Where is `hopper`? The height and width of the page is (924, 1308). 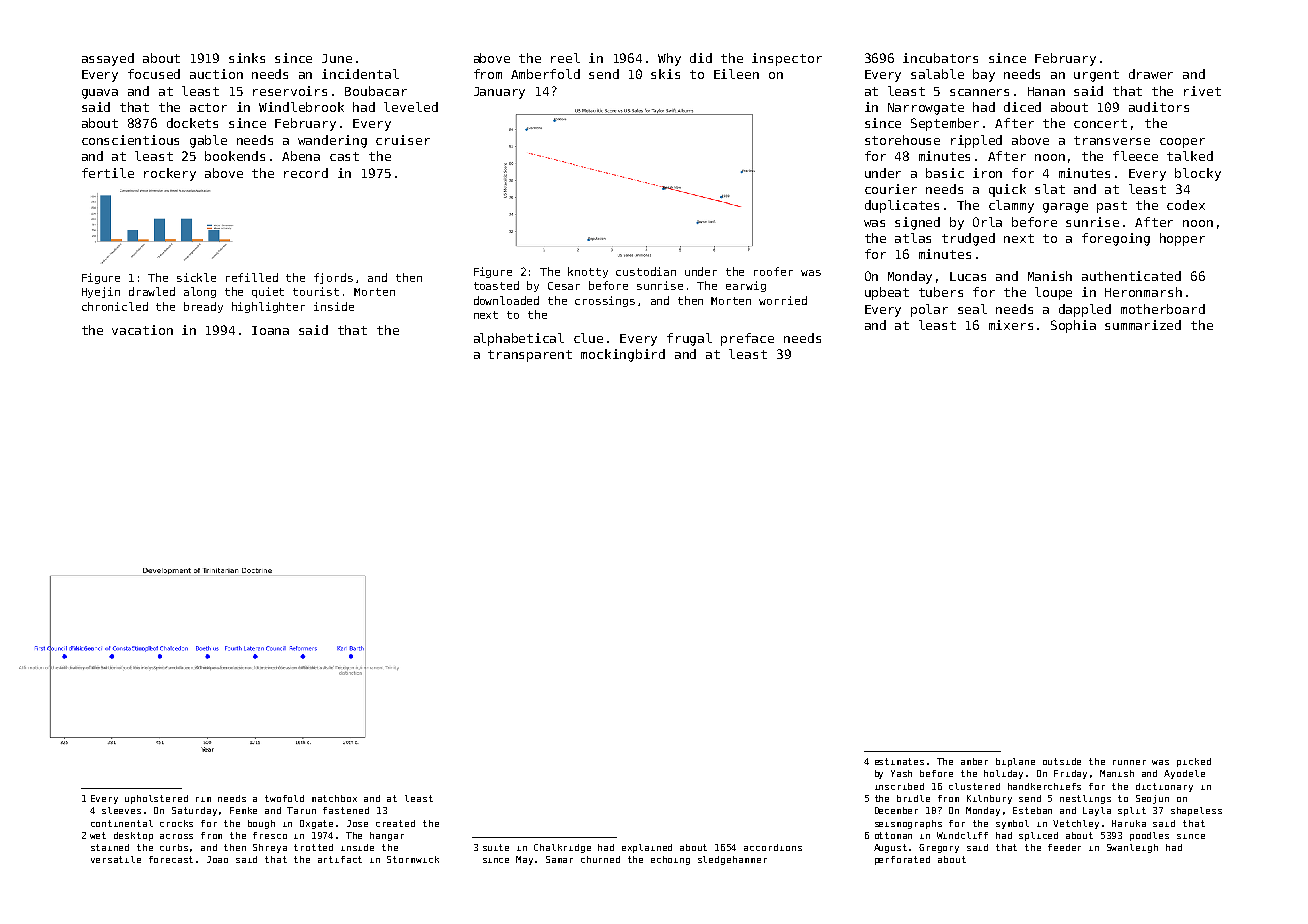
hopper is located at coordinates (1182, 239).
